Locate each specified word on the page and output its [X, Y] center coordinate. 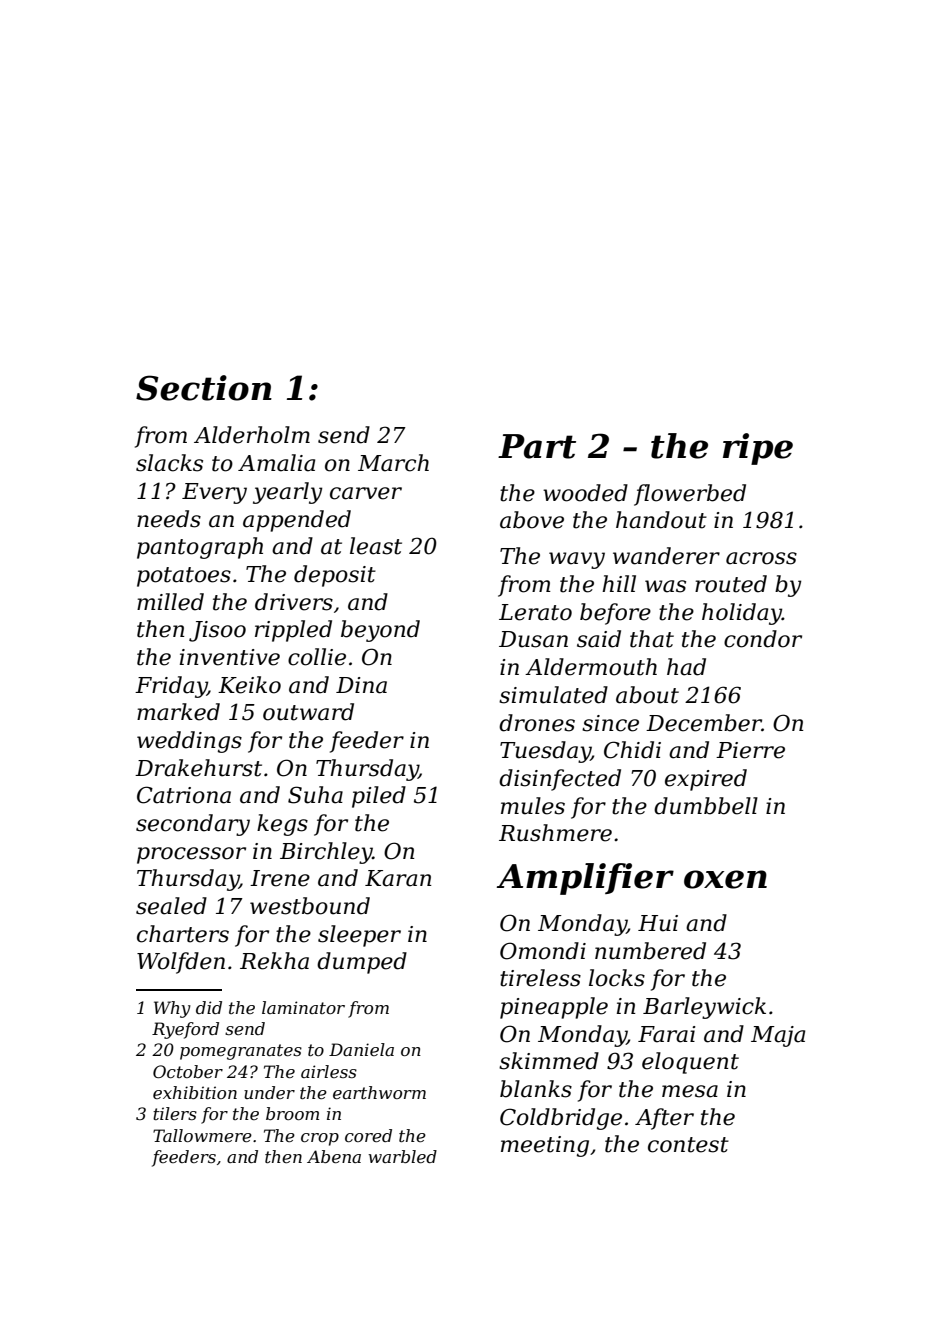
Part [537, 446]
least [376, 546]
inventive [230, 657]
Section [204, 388]
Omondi [543, 951]
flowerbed [690, 495]
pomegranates [241, 1052]
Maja [778, 1036]
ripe [758, 449]
